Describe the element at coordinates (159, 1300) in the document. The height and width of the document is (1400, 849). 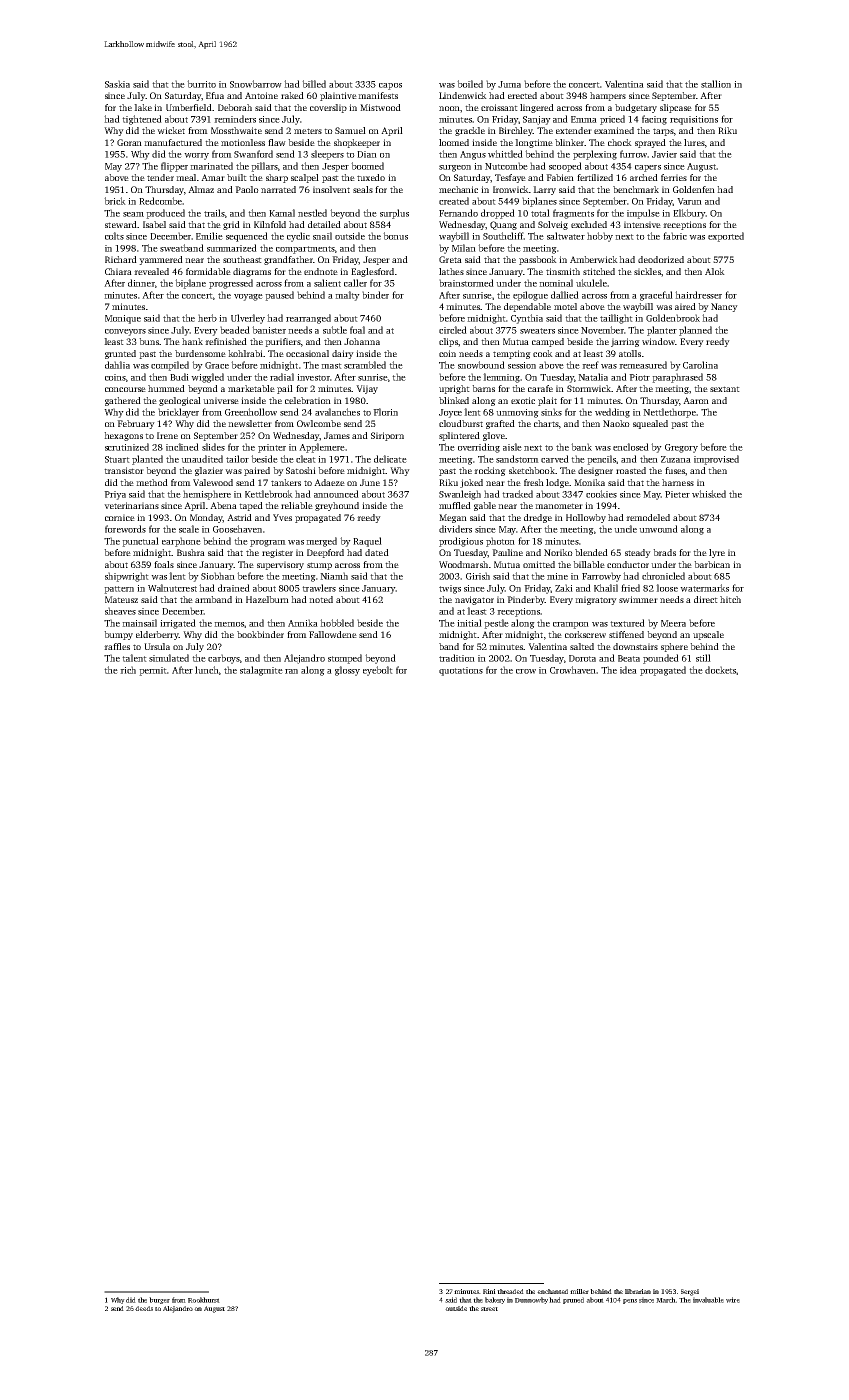
I see `burger` at that location.
